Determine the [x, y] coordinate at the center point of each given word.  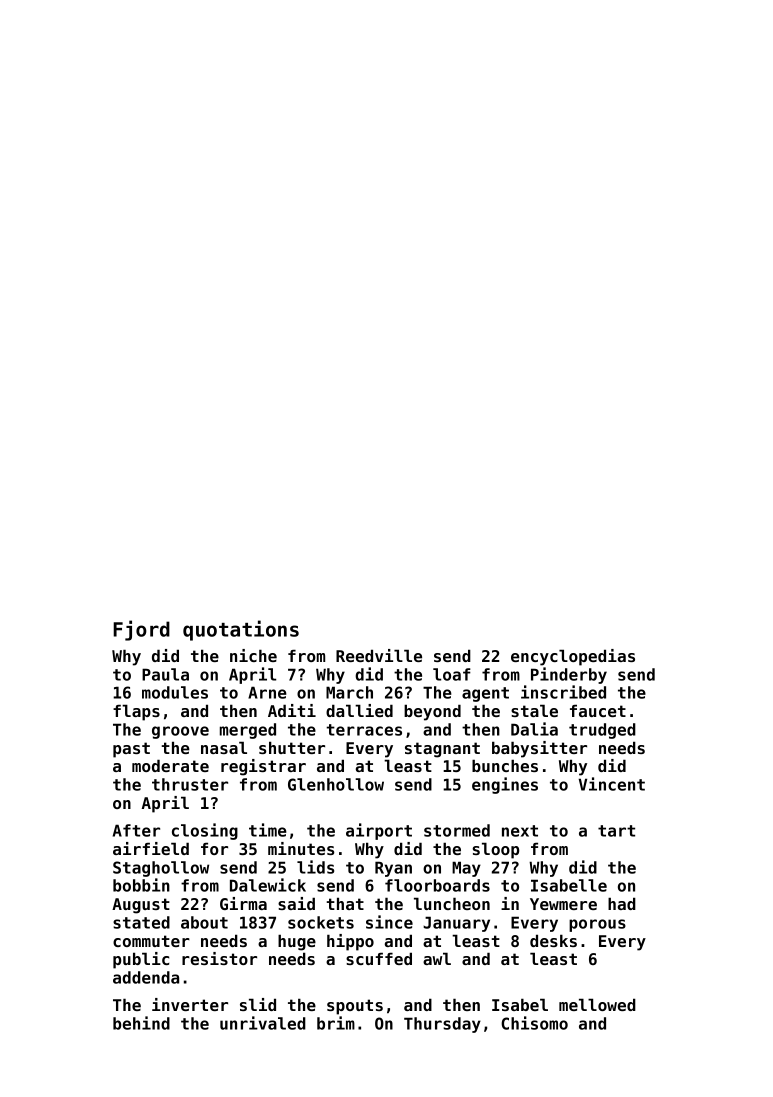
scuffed [379, 958]
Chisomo [534, 1023]
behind [141, 1023]
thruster [190, 784]
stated [141, 922]
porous [597, 925]
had [622, 903]
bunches [505, 765]
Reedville [379, 655]
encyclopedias [573, 657]
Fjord [141, 630]
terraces [364, 730]
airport [379, 831]
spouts [355, 1007]
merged [248, 731]
